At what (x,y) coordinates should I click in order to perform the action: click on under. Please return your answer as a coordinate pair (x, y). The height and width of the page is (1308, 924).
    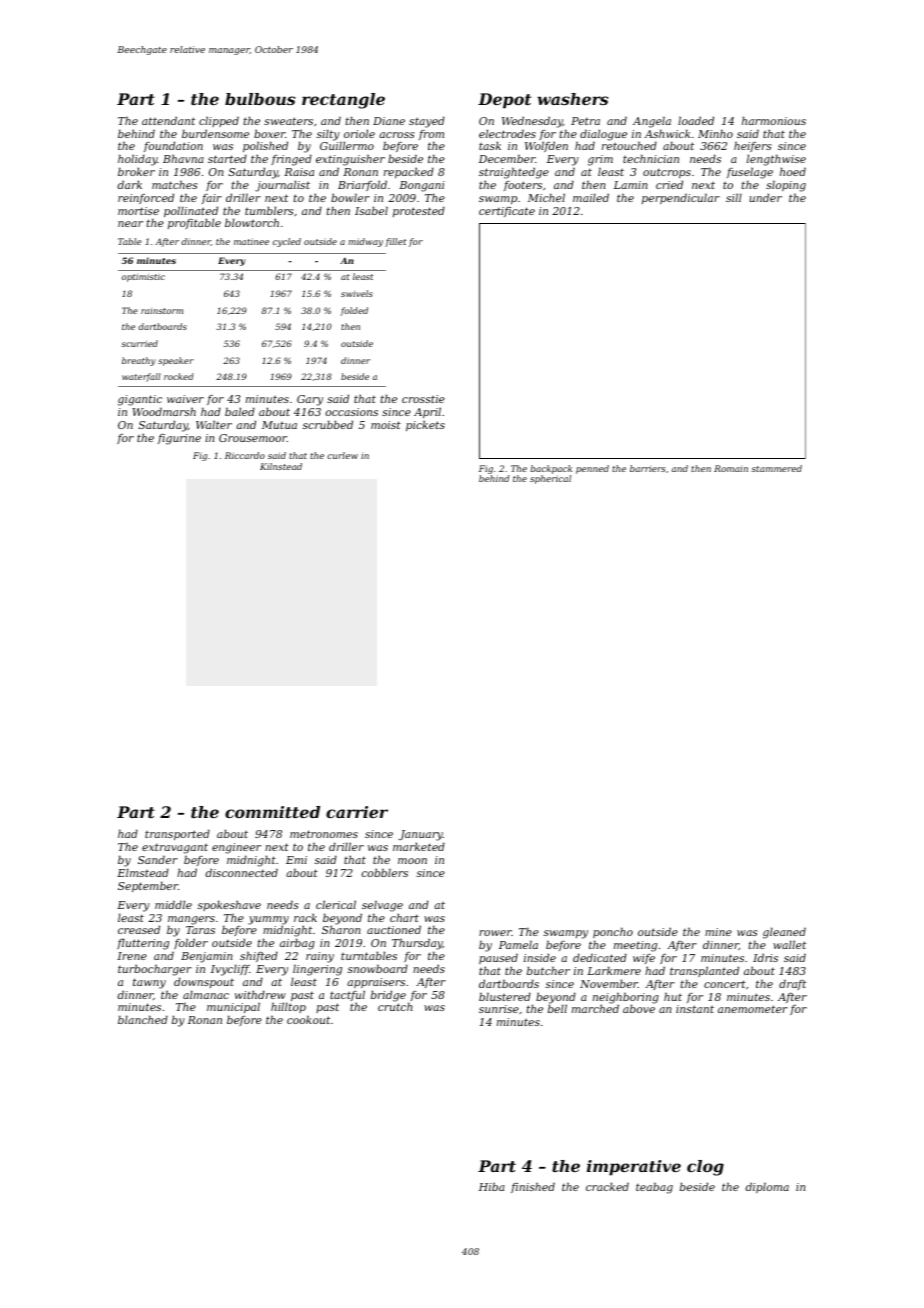
    Looking at the image, I should click on (765, 197).
